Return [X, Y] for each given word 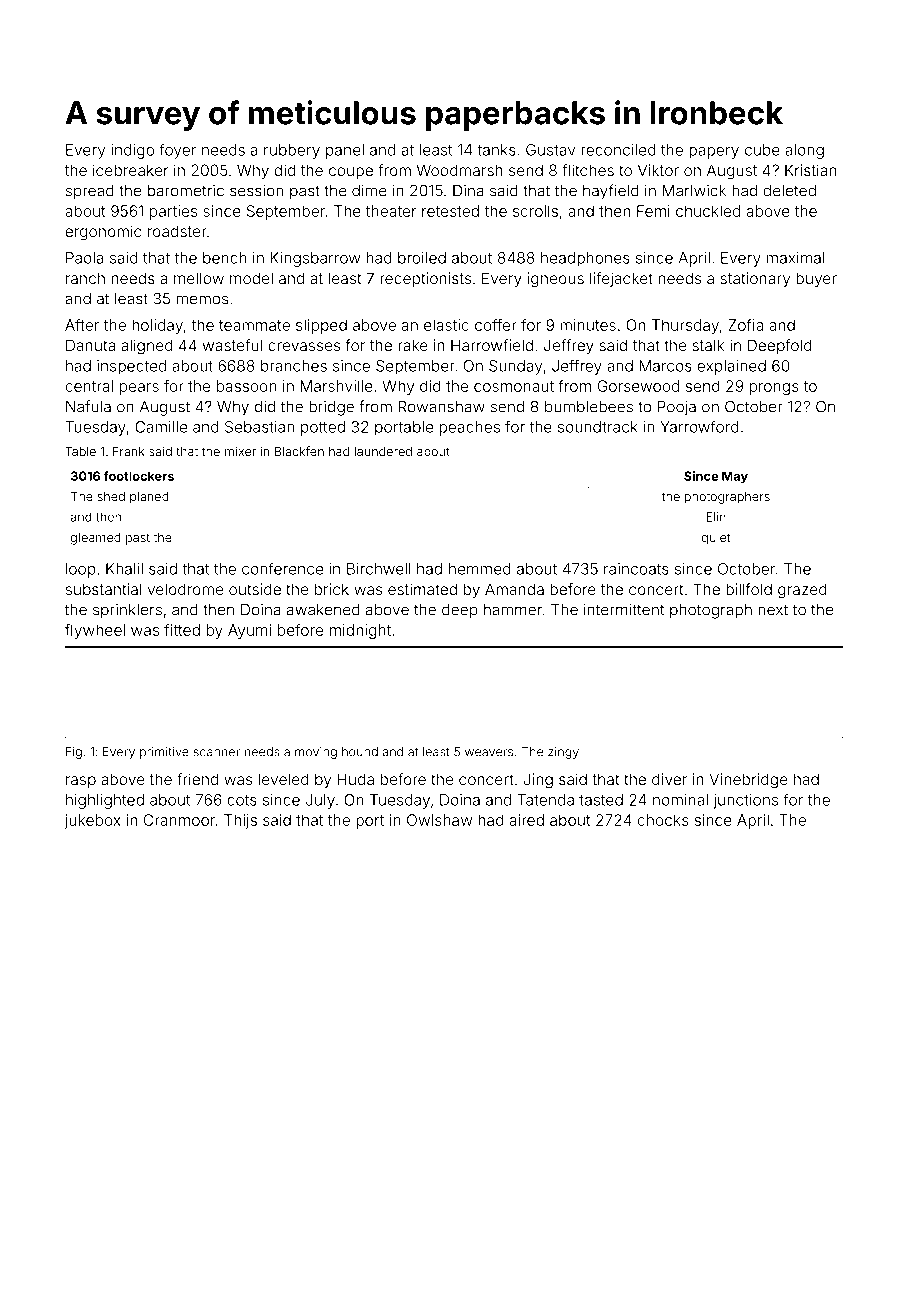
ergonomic [103, 233]
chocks [663, 820]
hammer [513, 610]
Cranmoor [179, 820]
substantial [104, 589]
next [773, 610]
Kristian [810, 170]
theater [391, 211]
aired [527, 820]
